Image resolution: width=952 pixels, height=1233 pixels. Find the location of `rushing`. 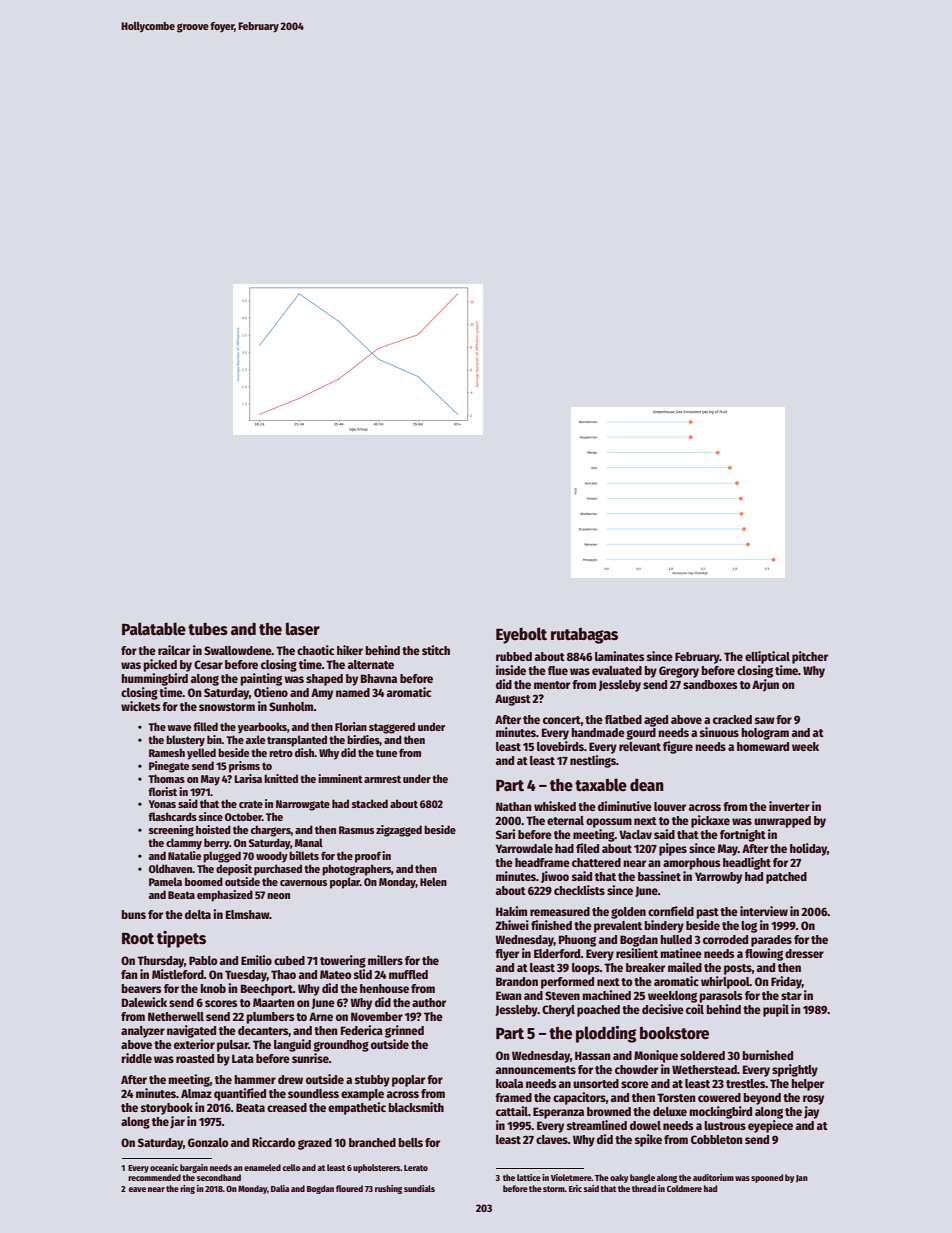

rushing is located at coordinates (388, 1189).
